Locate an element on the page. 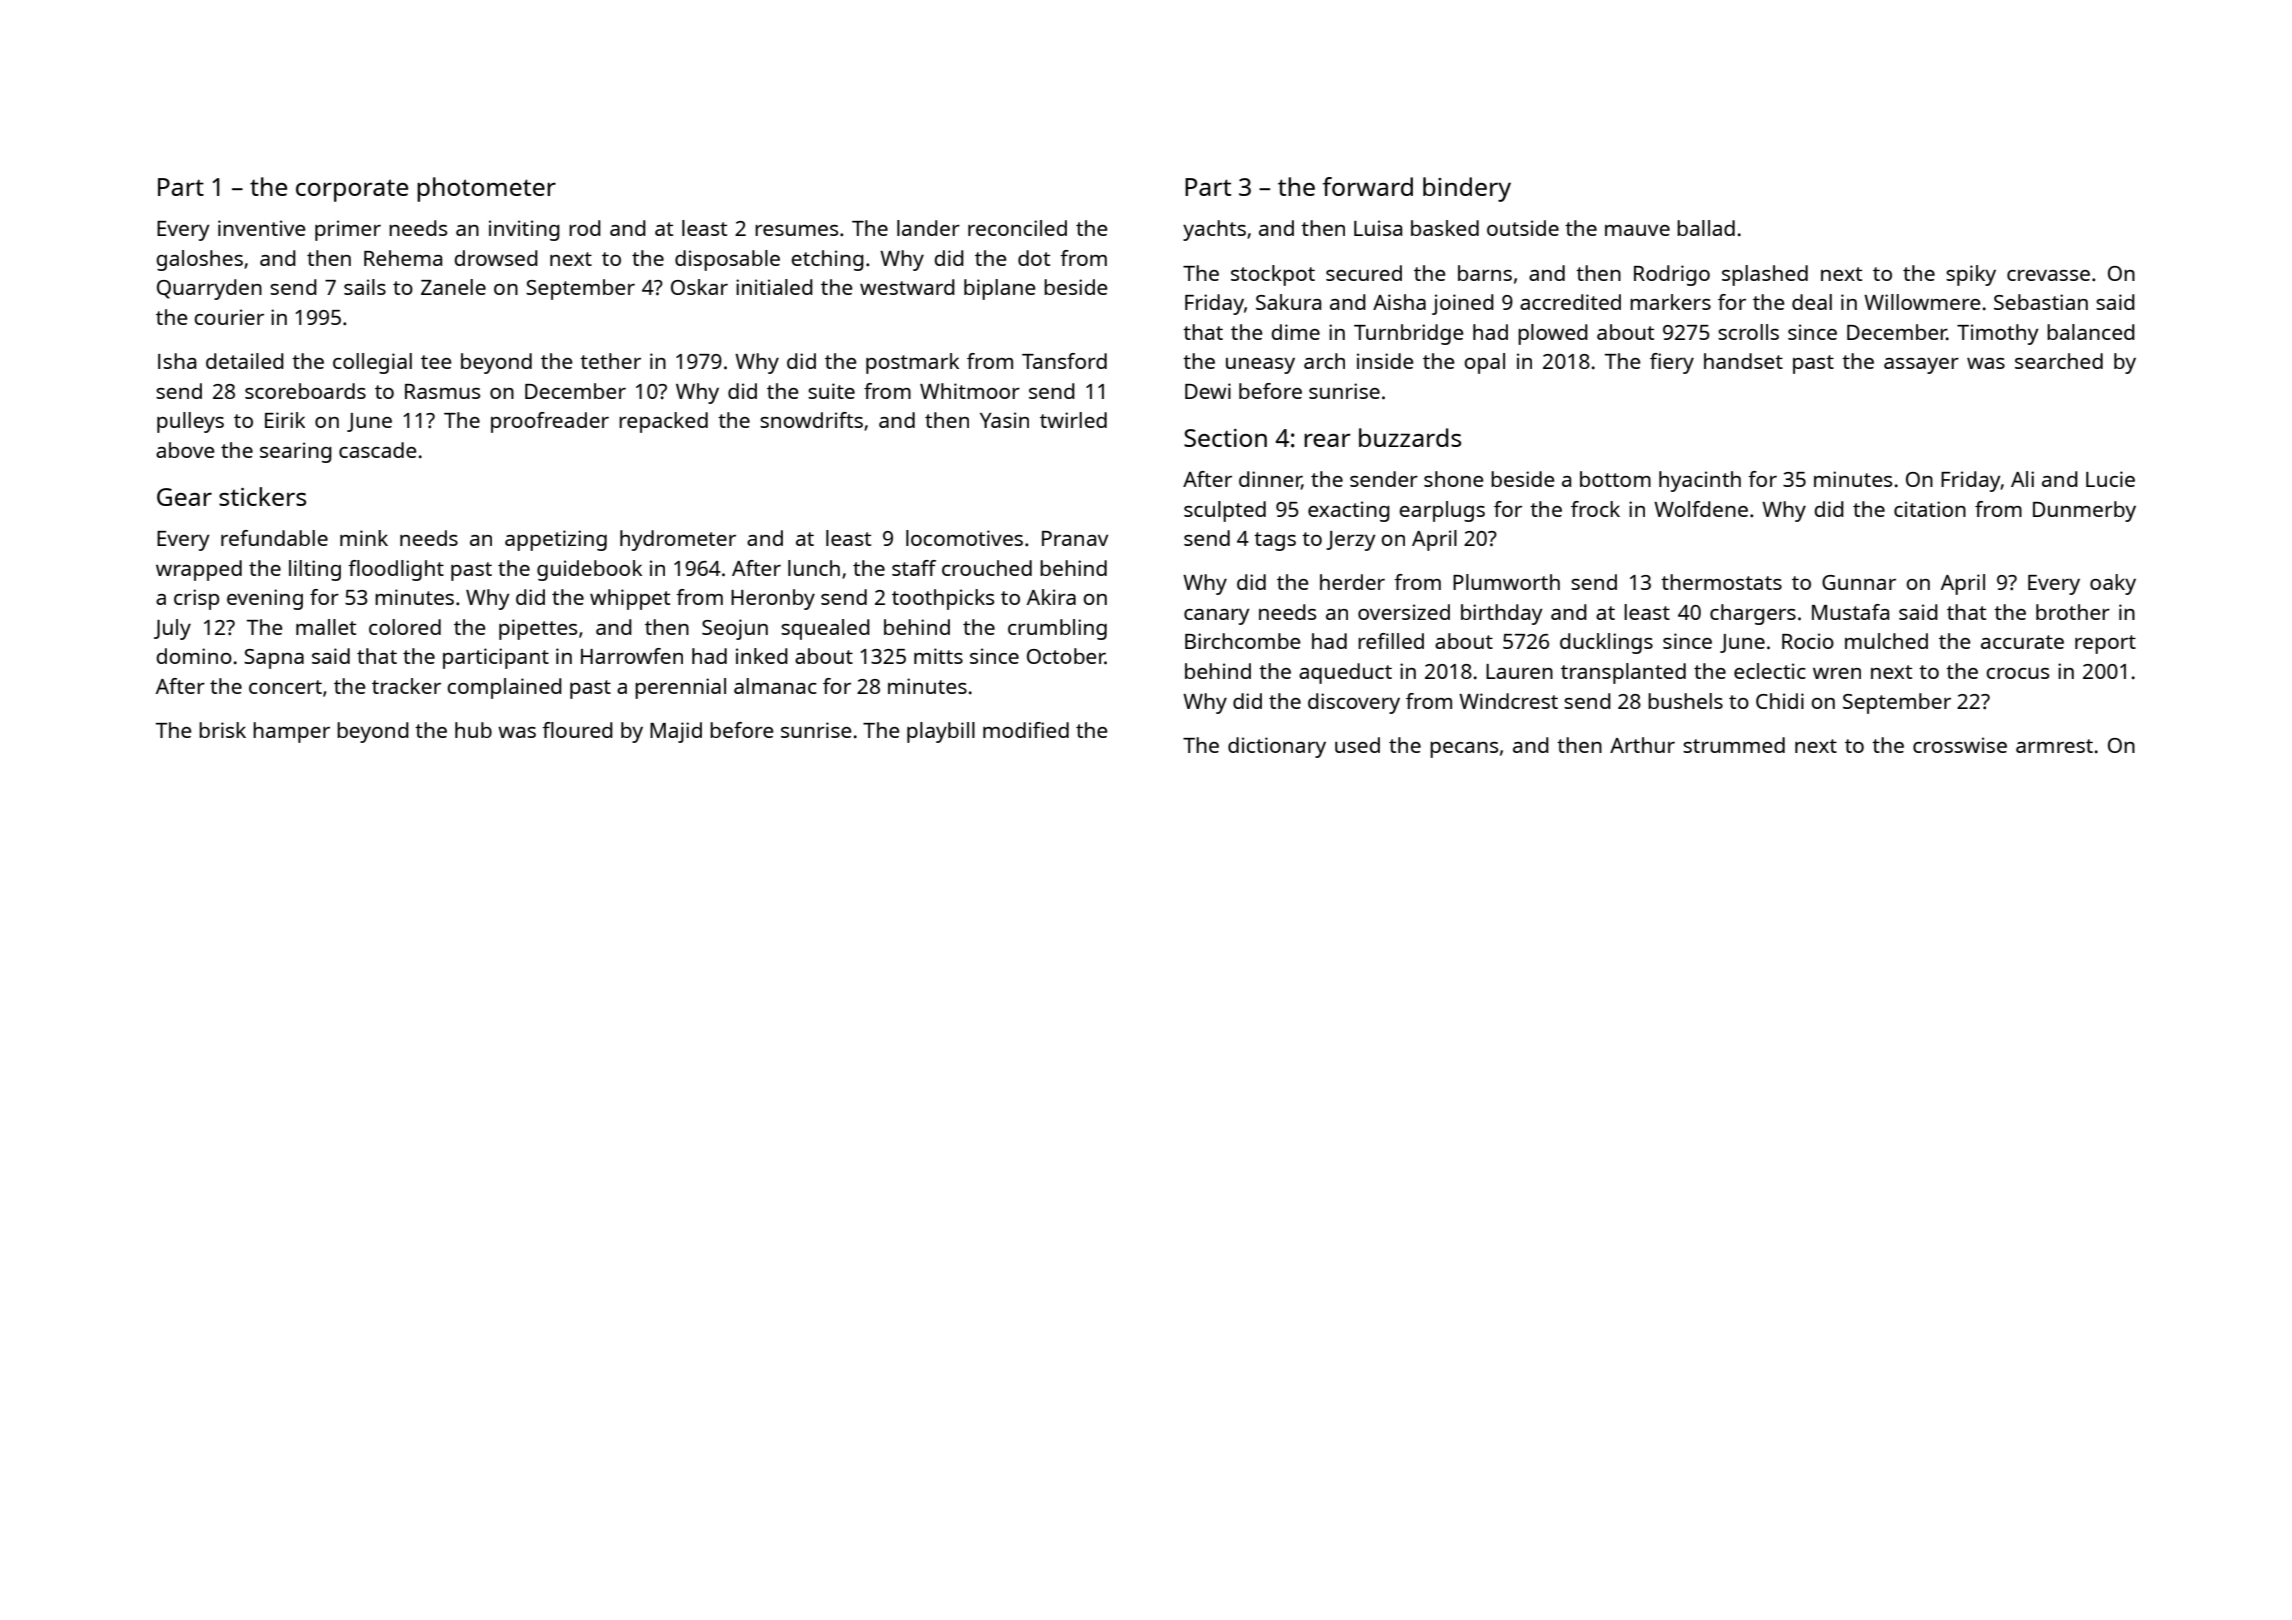 The height and width of the image is (1620, 2292). proofreader is located at coordinates (550, 422).
